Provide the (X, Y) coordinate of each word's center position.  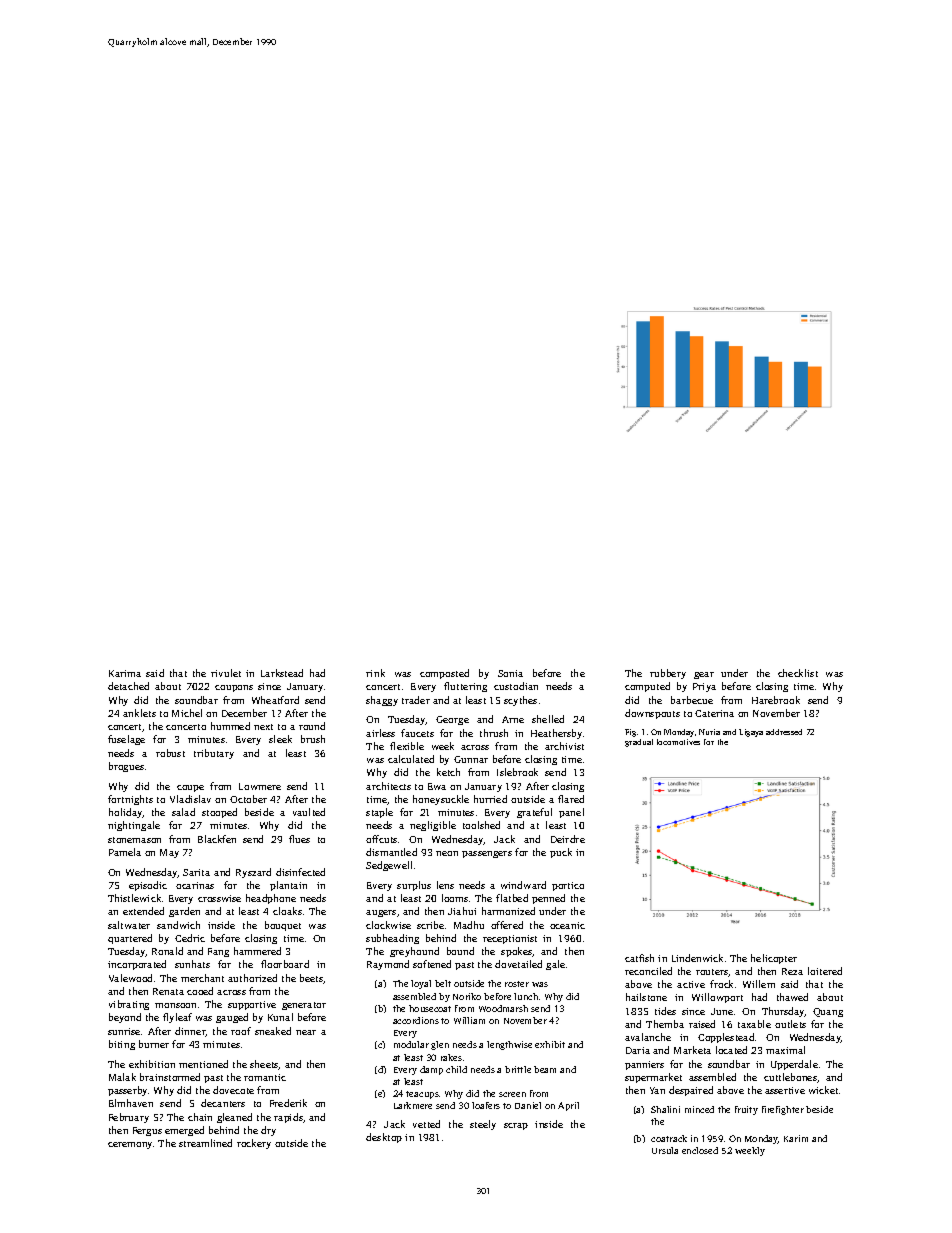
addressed (784, 732)
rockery (254, 1144)
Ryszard (253, 873)
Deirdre (568, 839)
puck (561, 853)
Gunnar (471, 759)
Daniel (528, 1105)
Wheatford (275, 700)
